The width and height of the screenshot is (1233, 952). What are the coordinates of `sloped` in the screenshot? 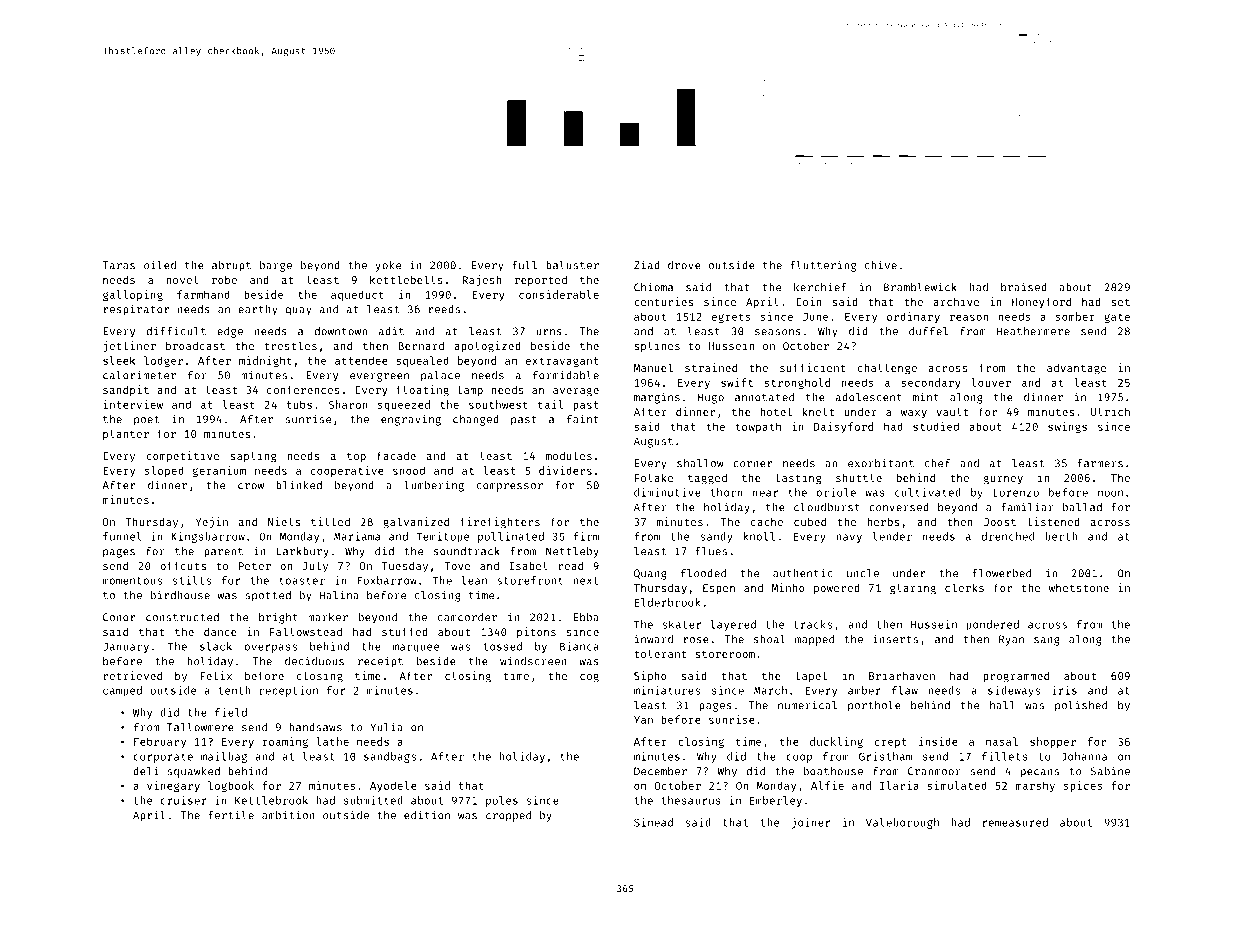 It's located at (164, 471).
